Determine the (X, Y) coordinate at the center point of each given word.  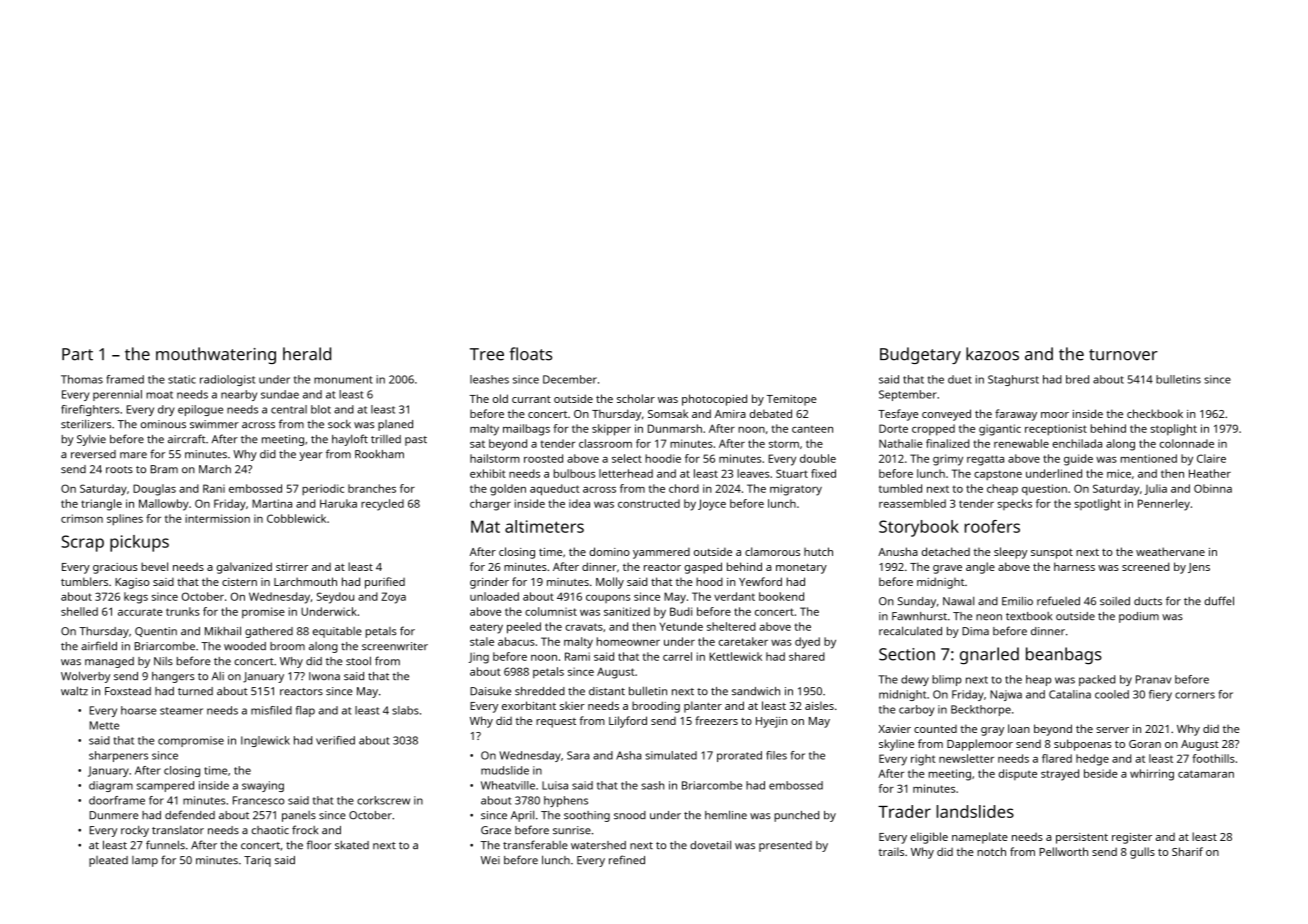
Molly (610, 583)
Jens (1199, 568)
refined (627, 859)
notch (991, 851)
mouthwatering (216, 355)
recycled (382, 505)
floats (531, 354)
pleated (108, 861)
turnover (1123, 355)
